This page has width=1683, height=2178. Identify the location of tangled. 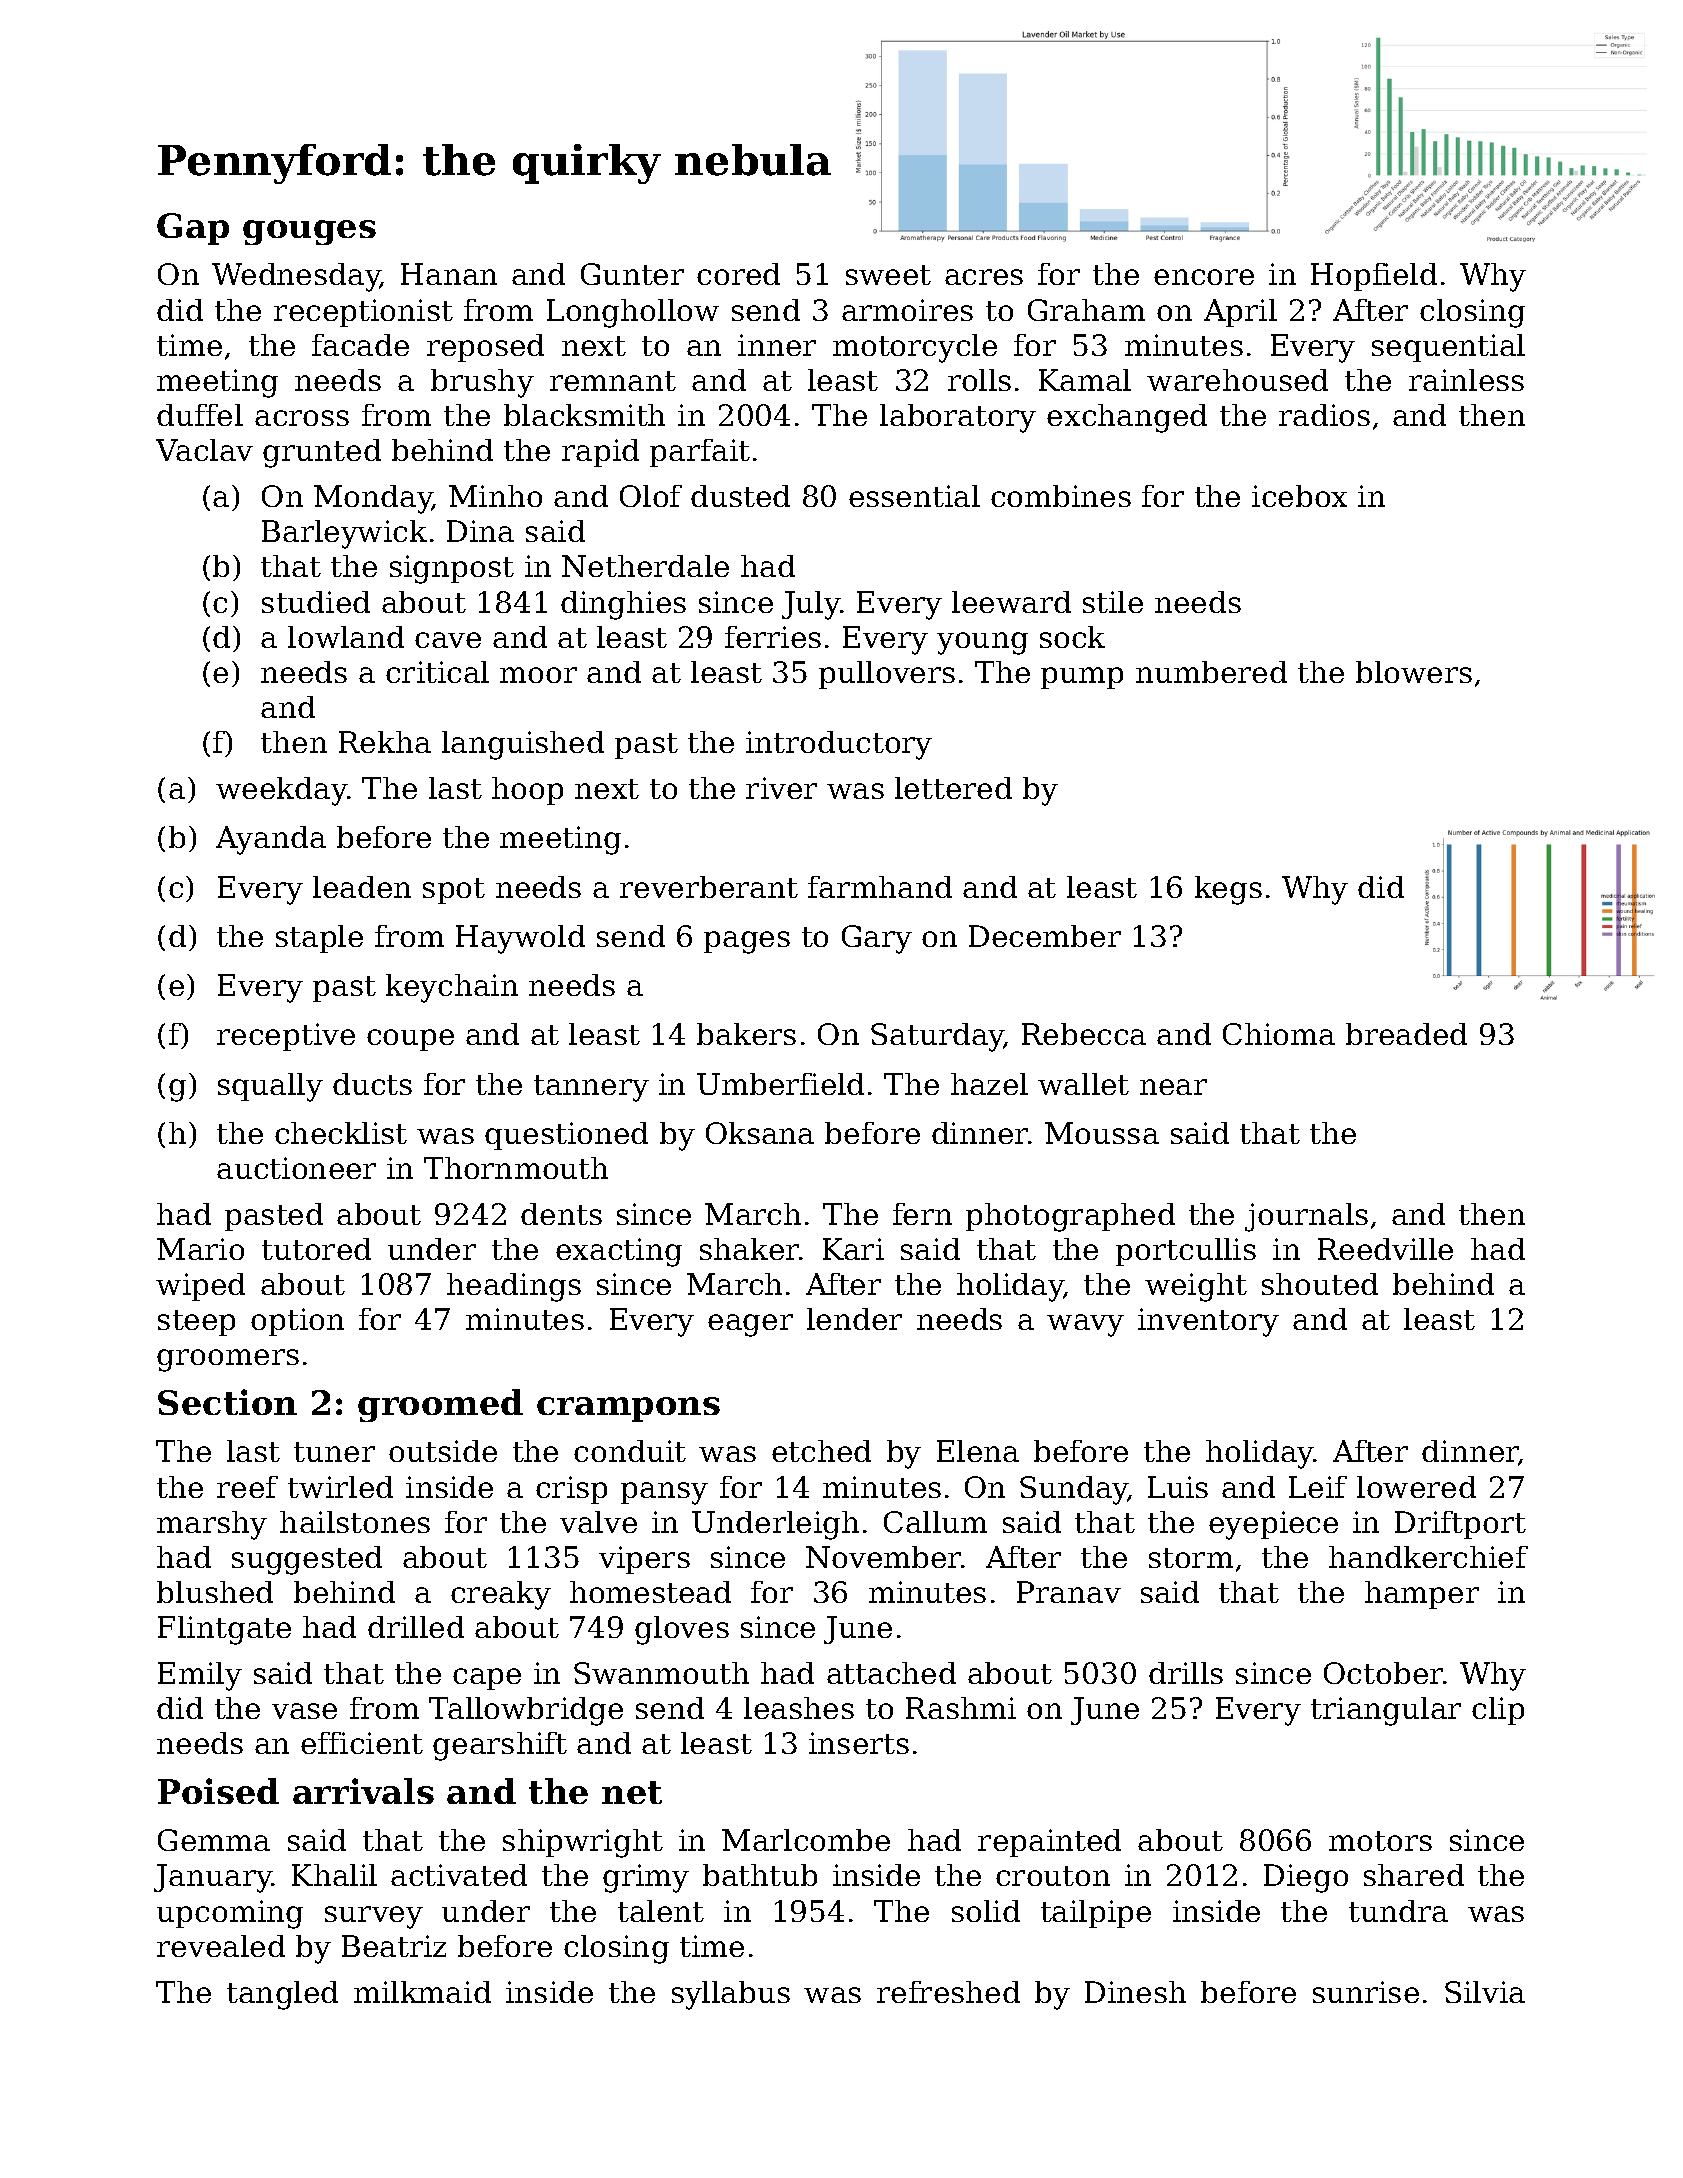
(282, 1995).
